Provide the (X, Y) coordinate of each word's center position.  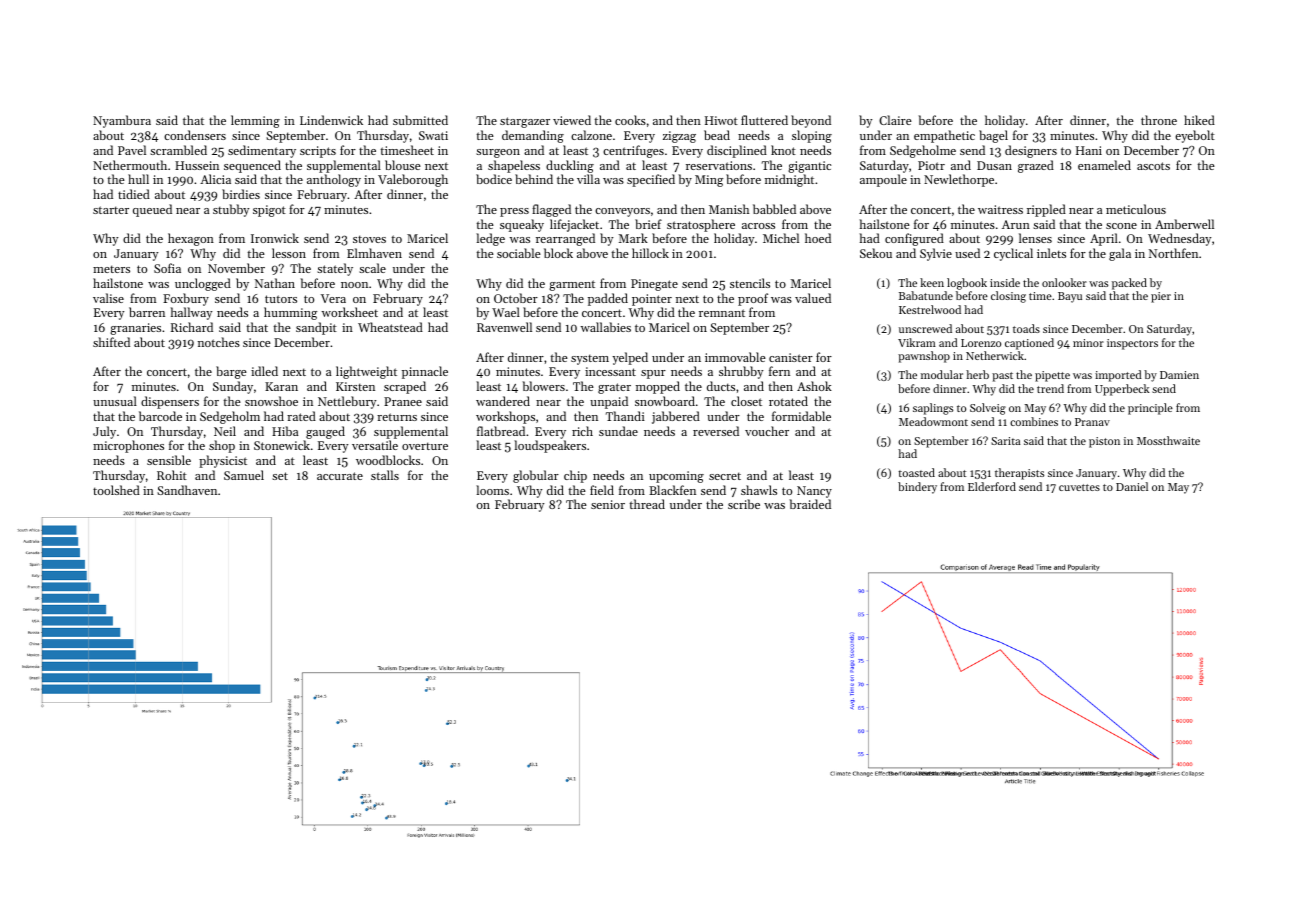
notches (219, 342)
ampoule (883, 180)
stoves (369, 239)
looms (492, 490)
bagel (993, 136)
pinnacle (425, 372)
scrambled (178, 150)
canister (791, 357)
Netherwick (995, 355)
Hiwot (721, 120)
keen (932, 282)
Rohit (172, 475)
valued (813, 298)
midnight (789, 180)
